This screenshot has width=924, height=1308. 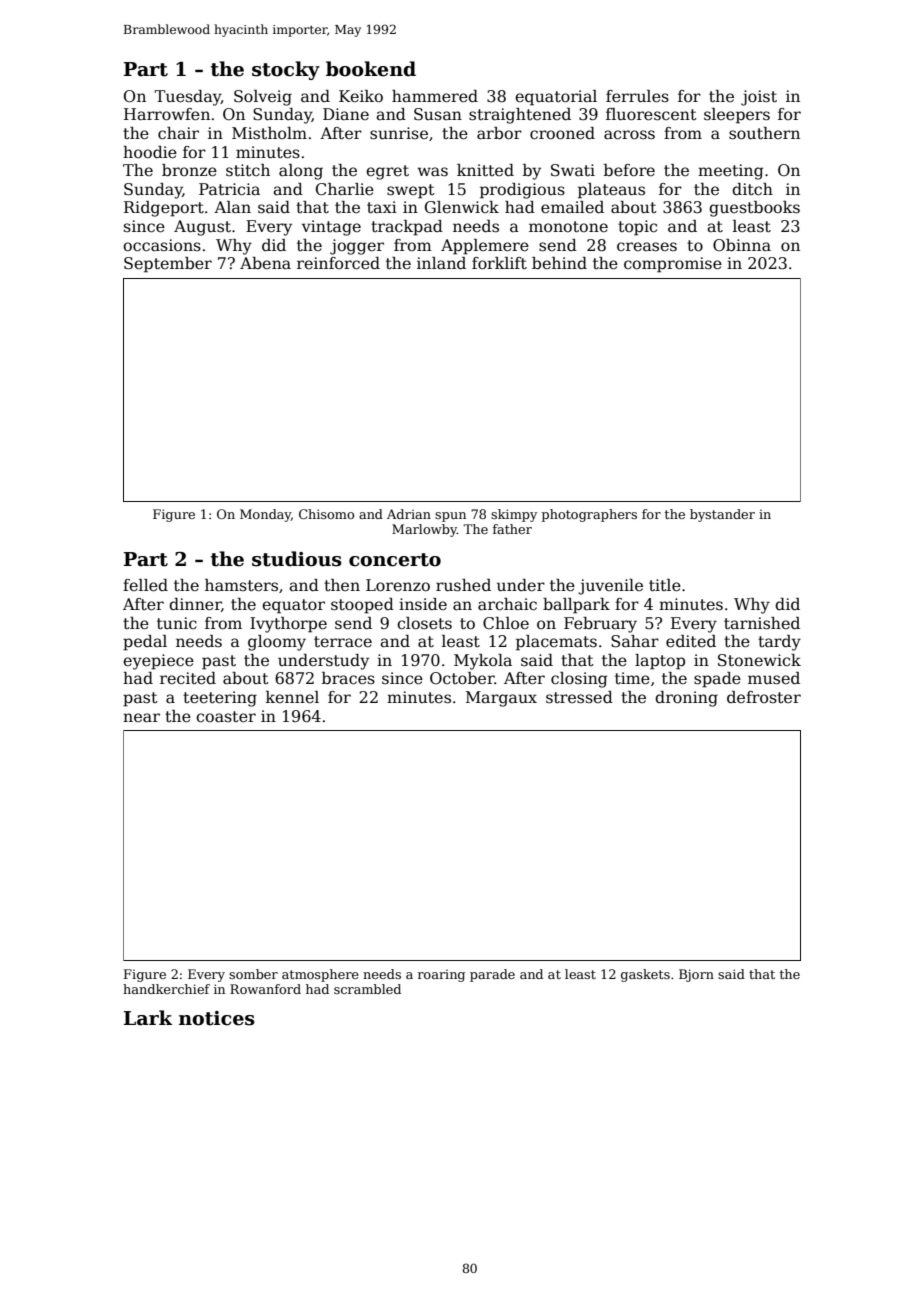 What do you see at coordinates (187, 98) in the screenshot?
I see `Tuesday` at bounding box center [187, 98].
